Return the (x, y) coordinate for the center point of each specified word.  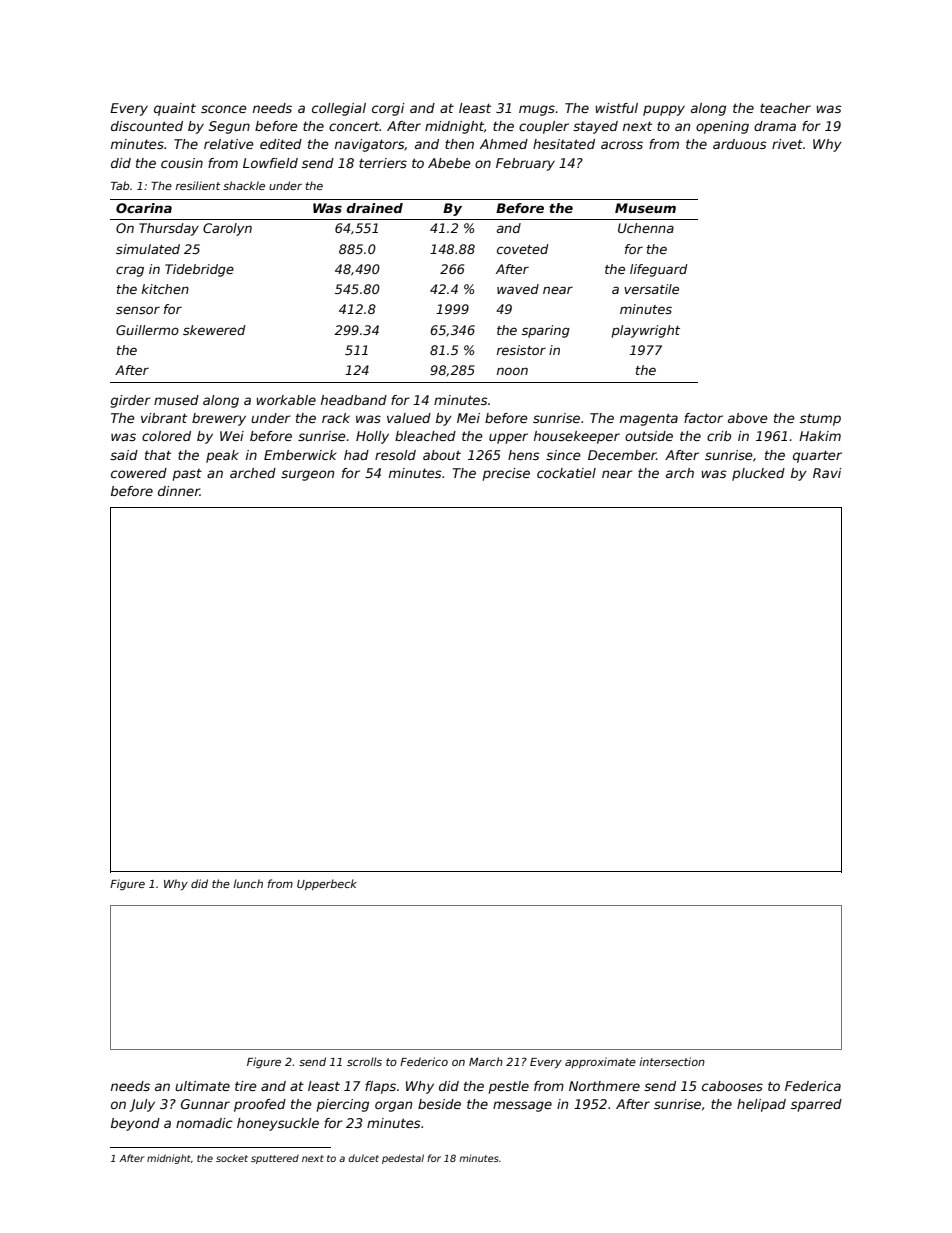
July (142, 1105)
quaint (175, 109)
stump (820, 419)
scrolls (364, 1061)
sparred (816, 1105)
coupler (544, 127)
